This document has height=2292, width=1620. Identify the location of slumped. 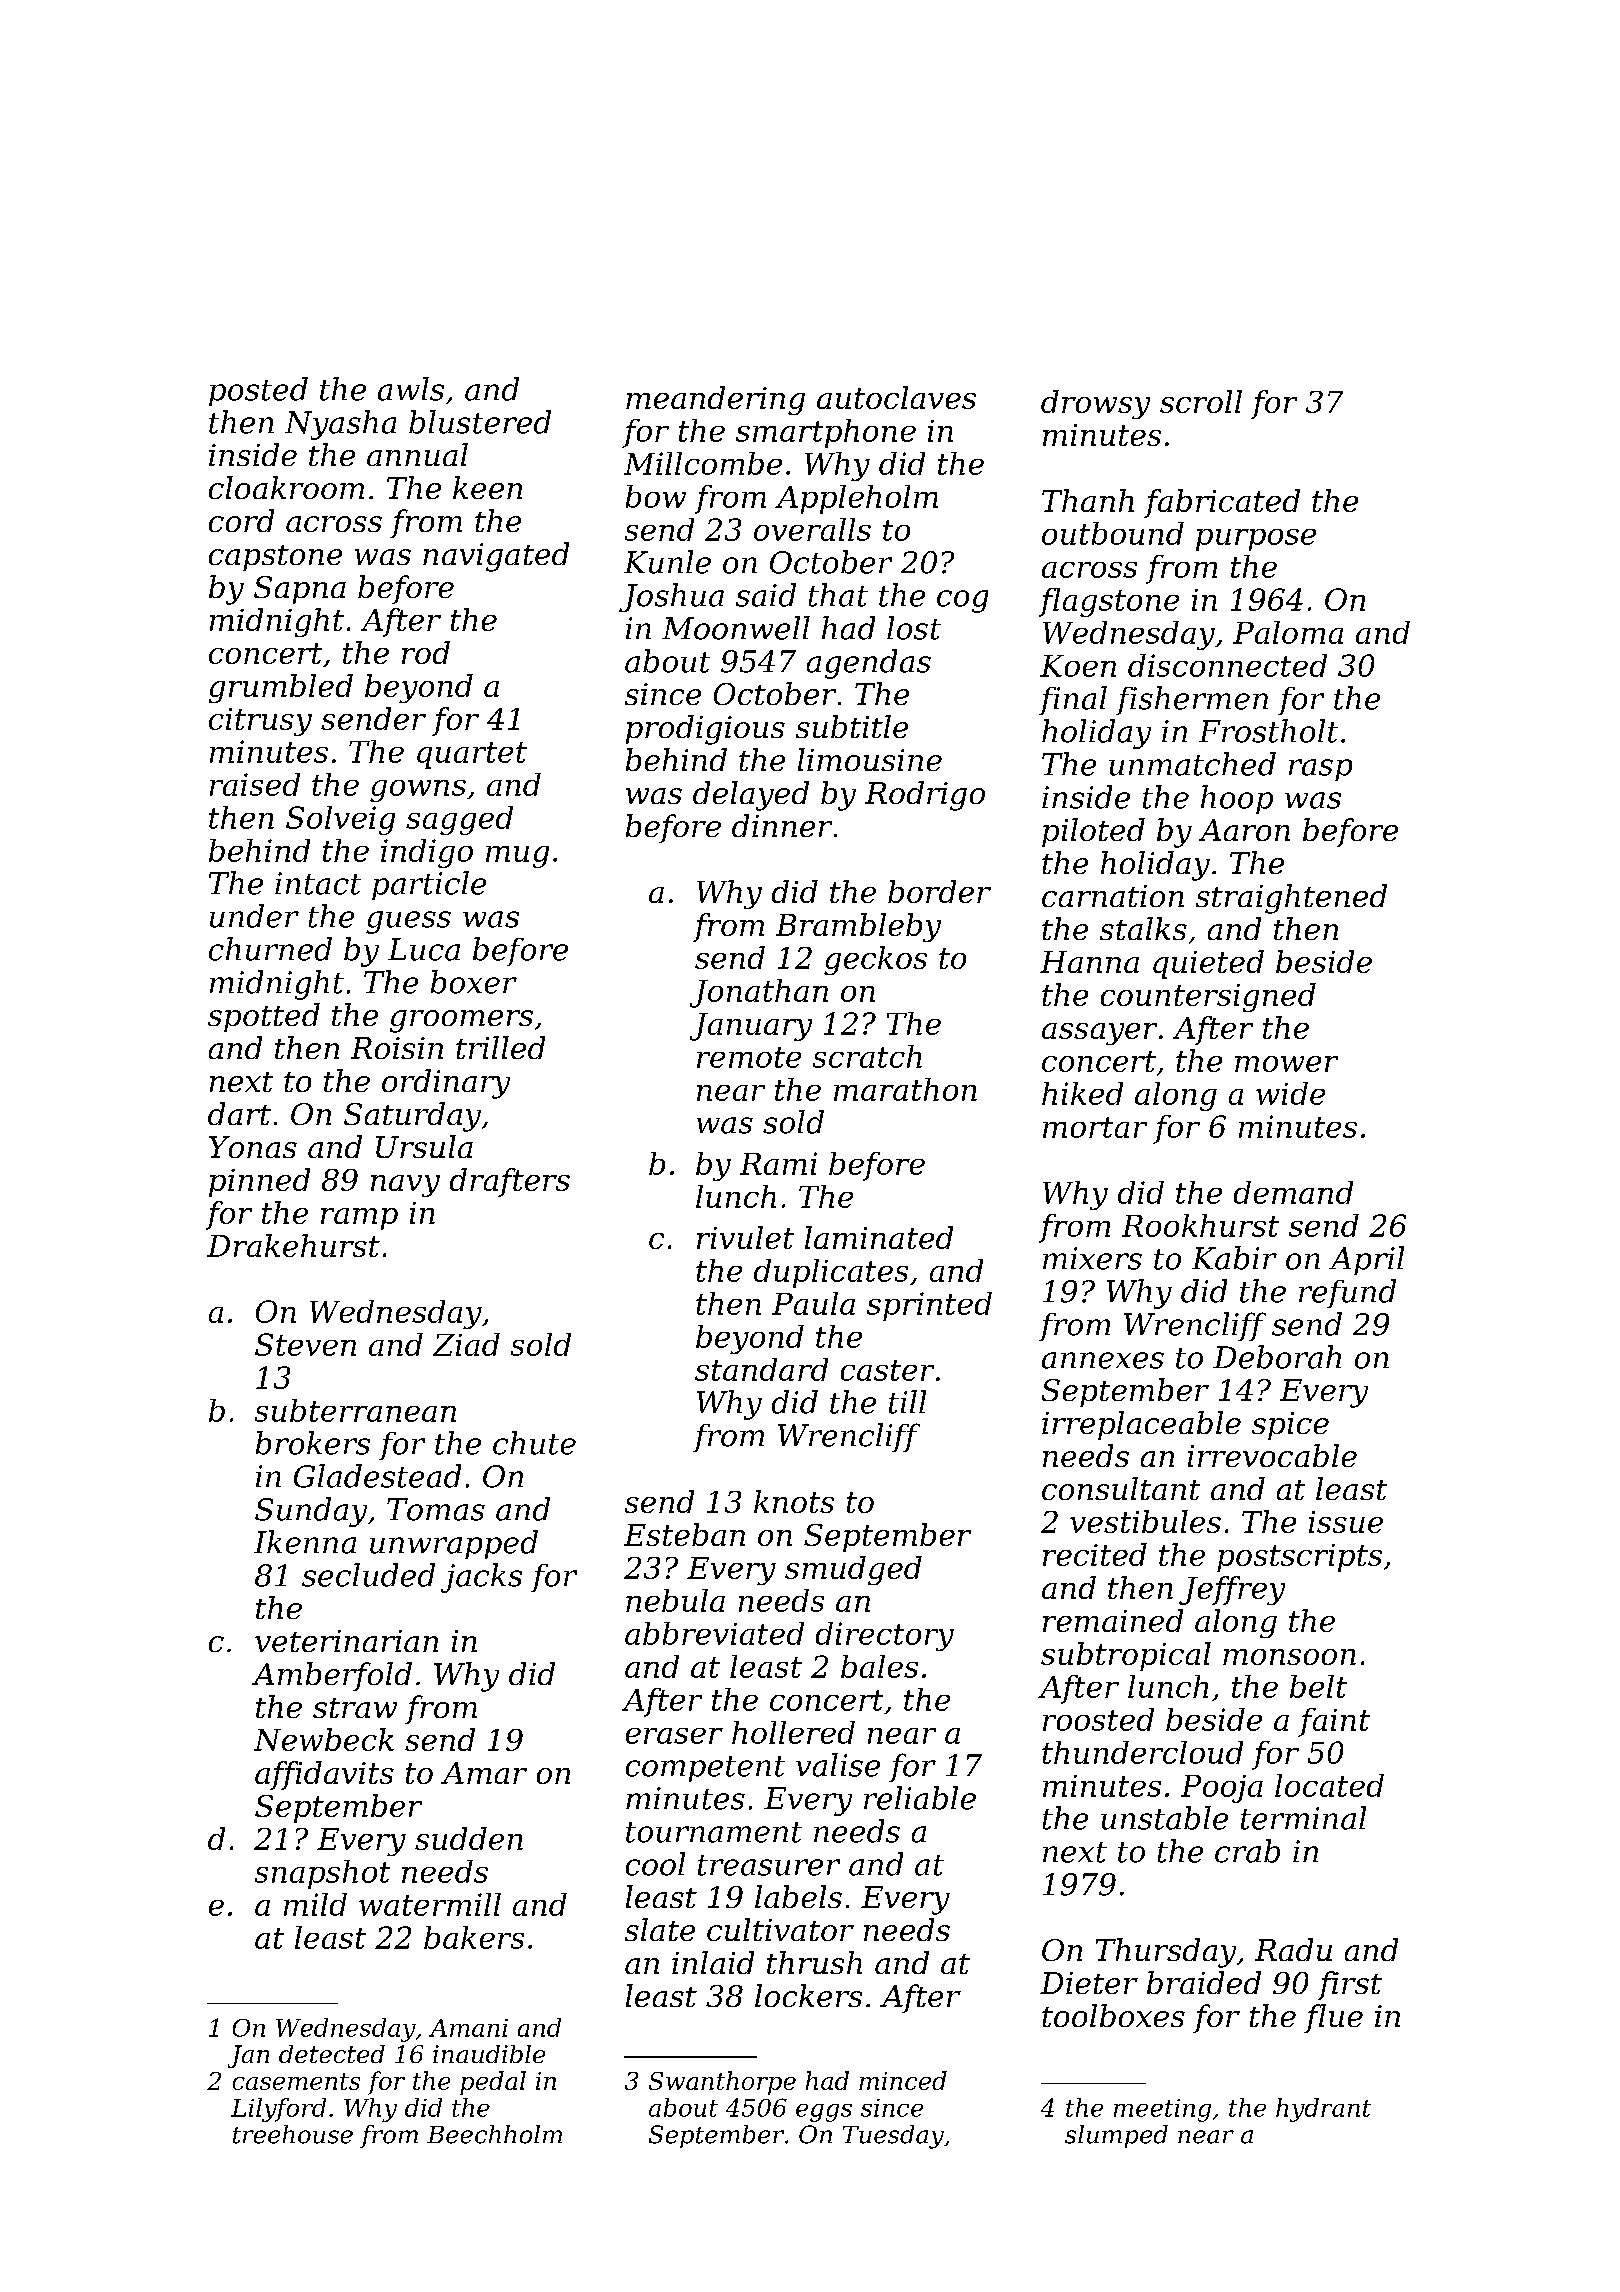
(1116, 2136).
